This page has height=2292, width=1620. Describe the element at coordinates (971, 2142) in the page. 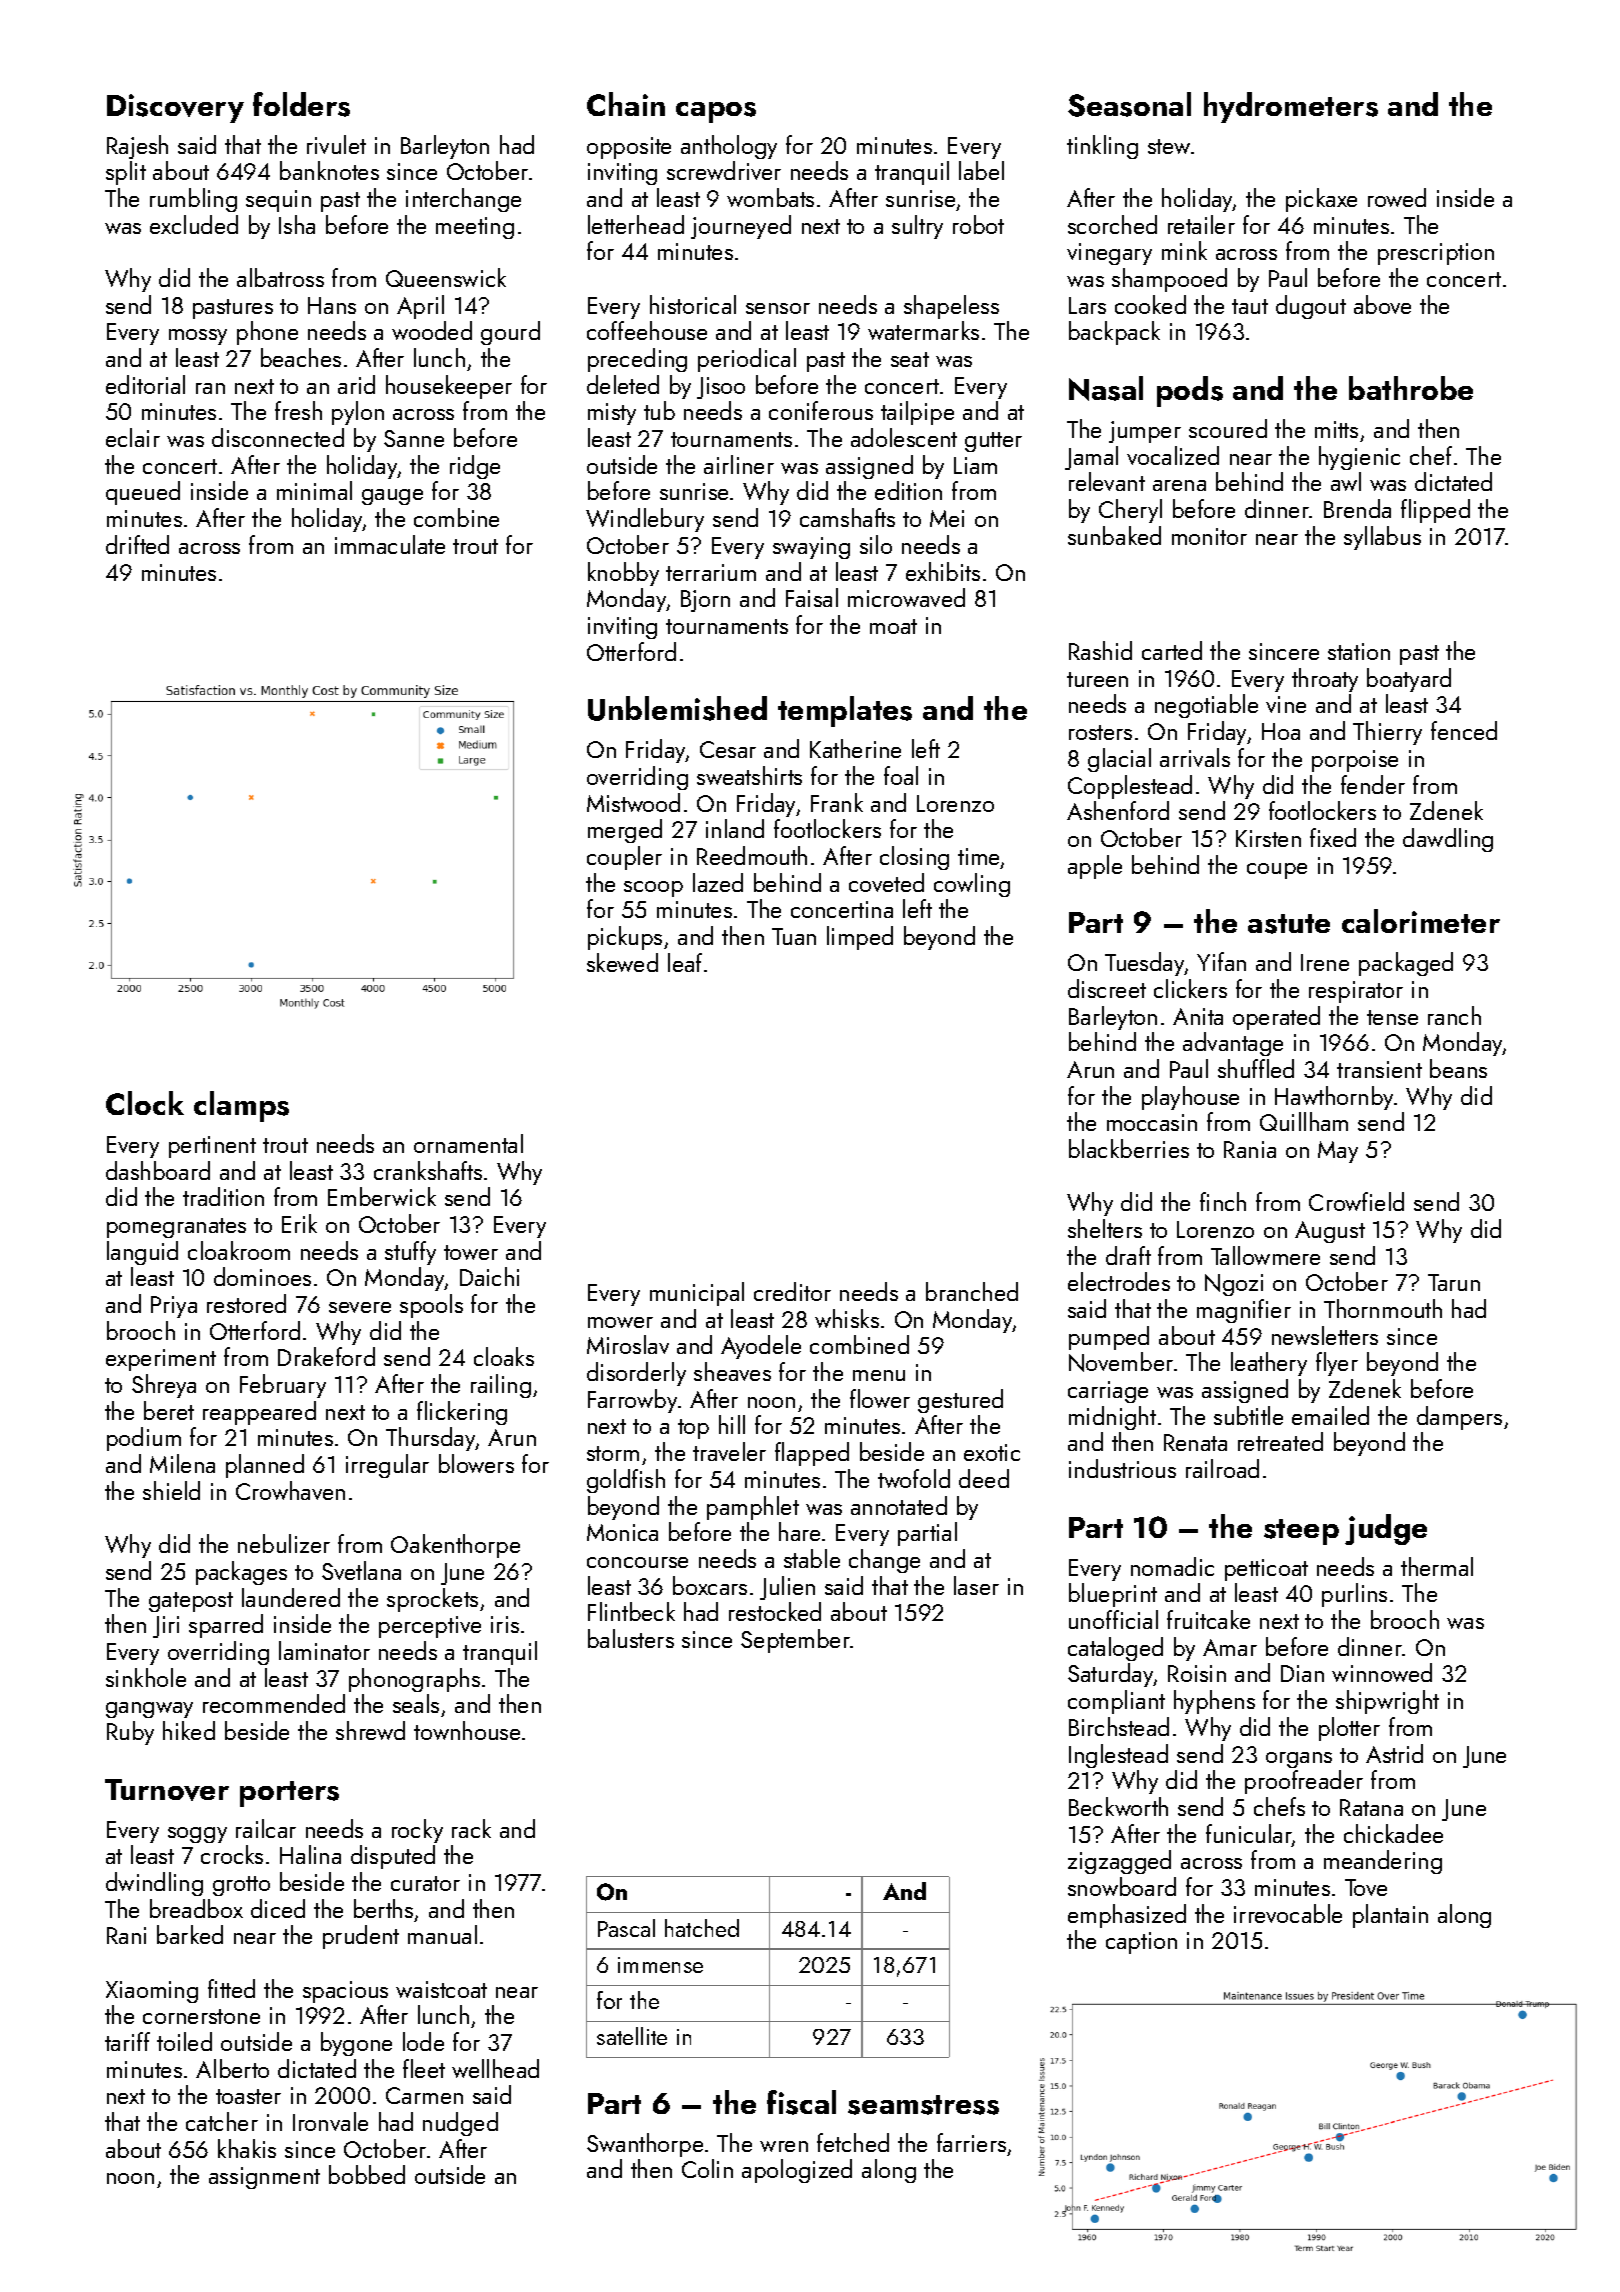

I see `farriers` at that location.
